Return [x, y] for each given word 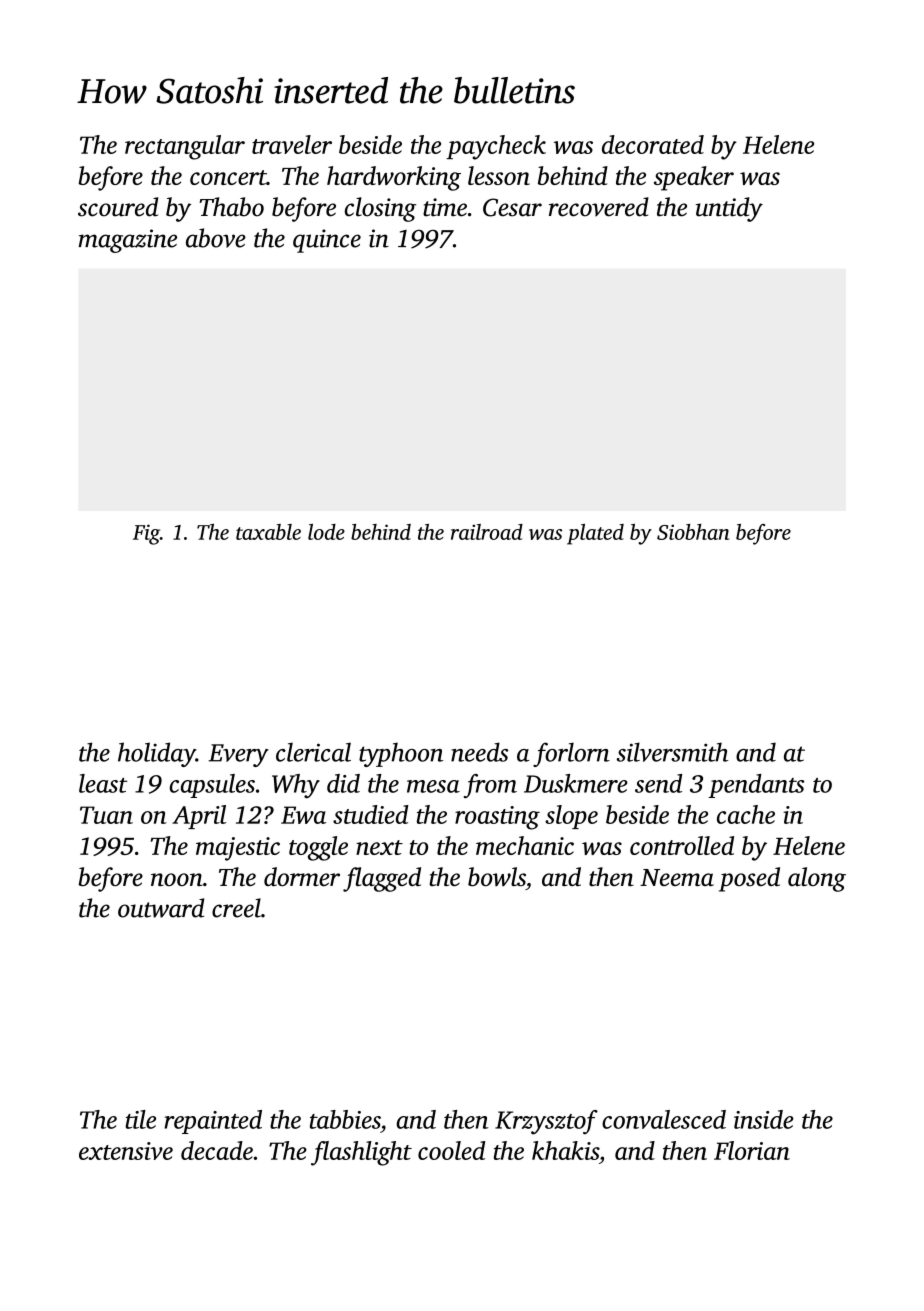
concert [228, 177]
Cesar [512, 207]
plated [595, 534]
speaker [694, 178]
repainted [213, 1122]
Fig [146, 534]
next [379, 847]
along [817, 879]
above [216, 238]
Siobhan [693, 532]
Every [239, 755]
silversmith [672, 752]
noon [177, 879]
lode [326, 532]
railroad [487, 532]
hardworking [394, 178]
